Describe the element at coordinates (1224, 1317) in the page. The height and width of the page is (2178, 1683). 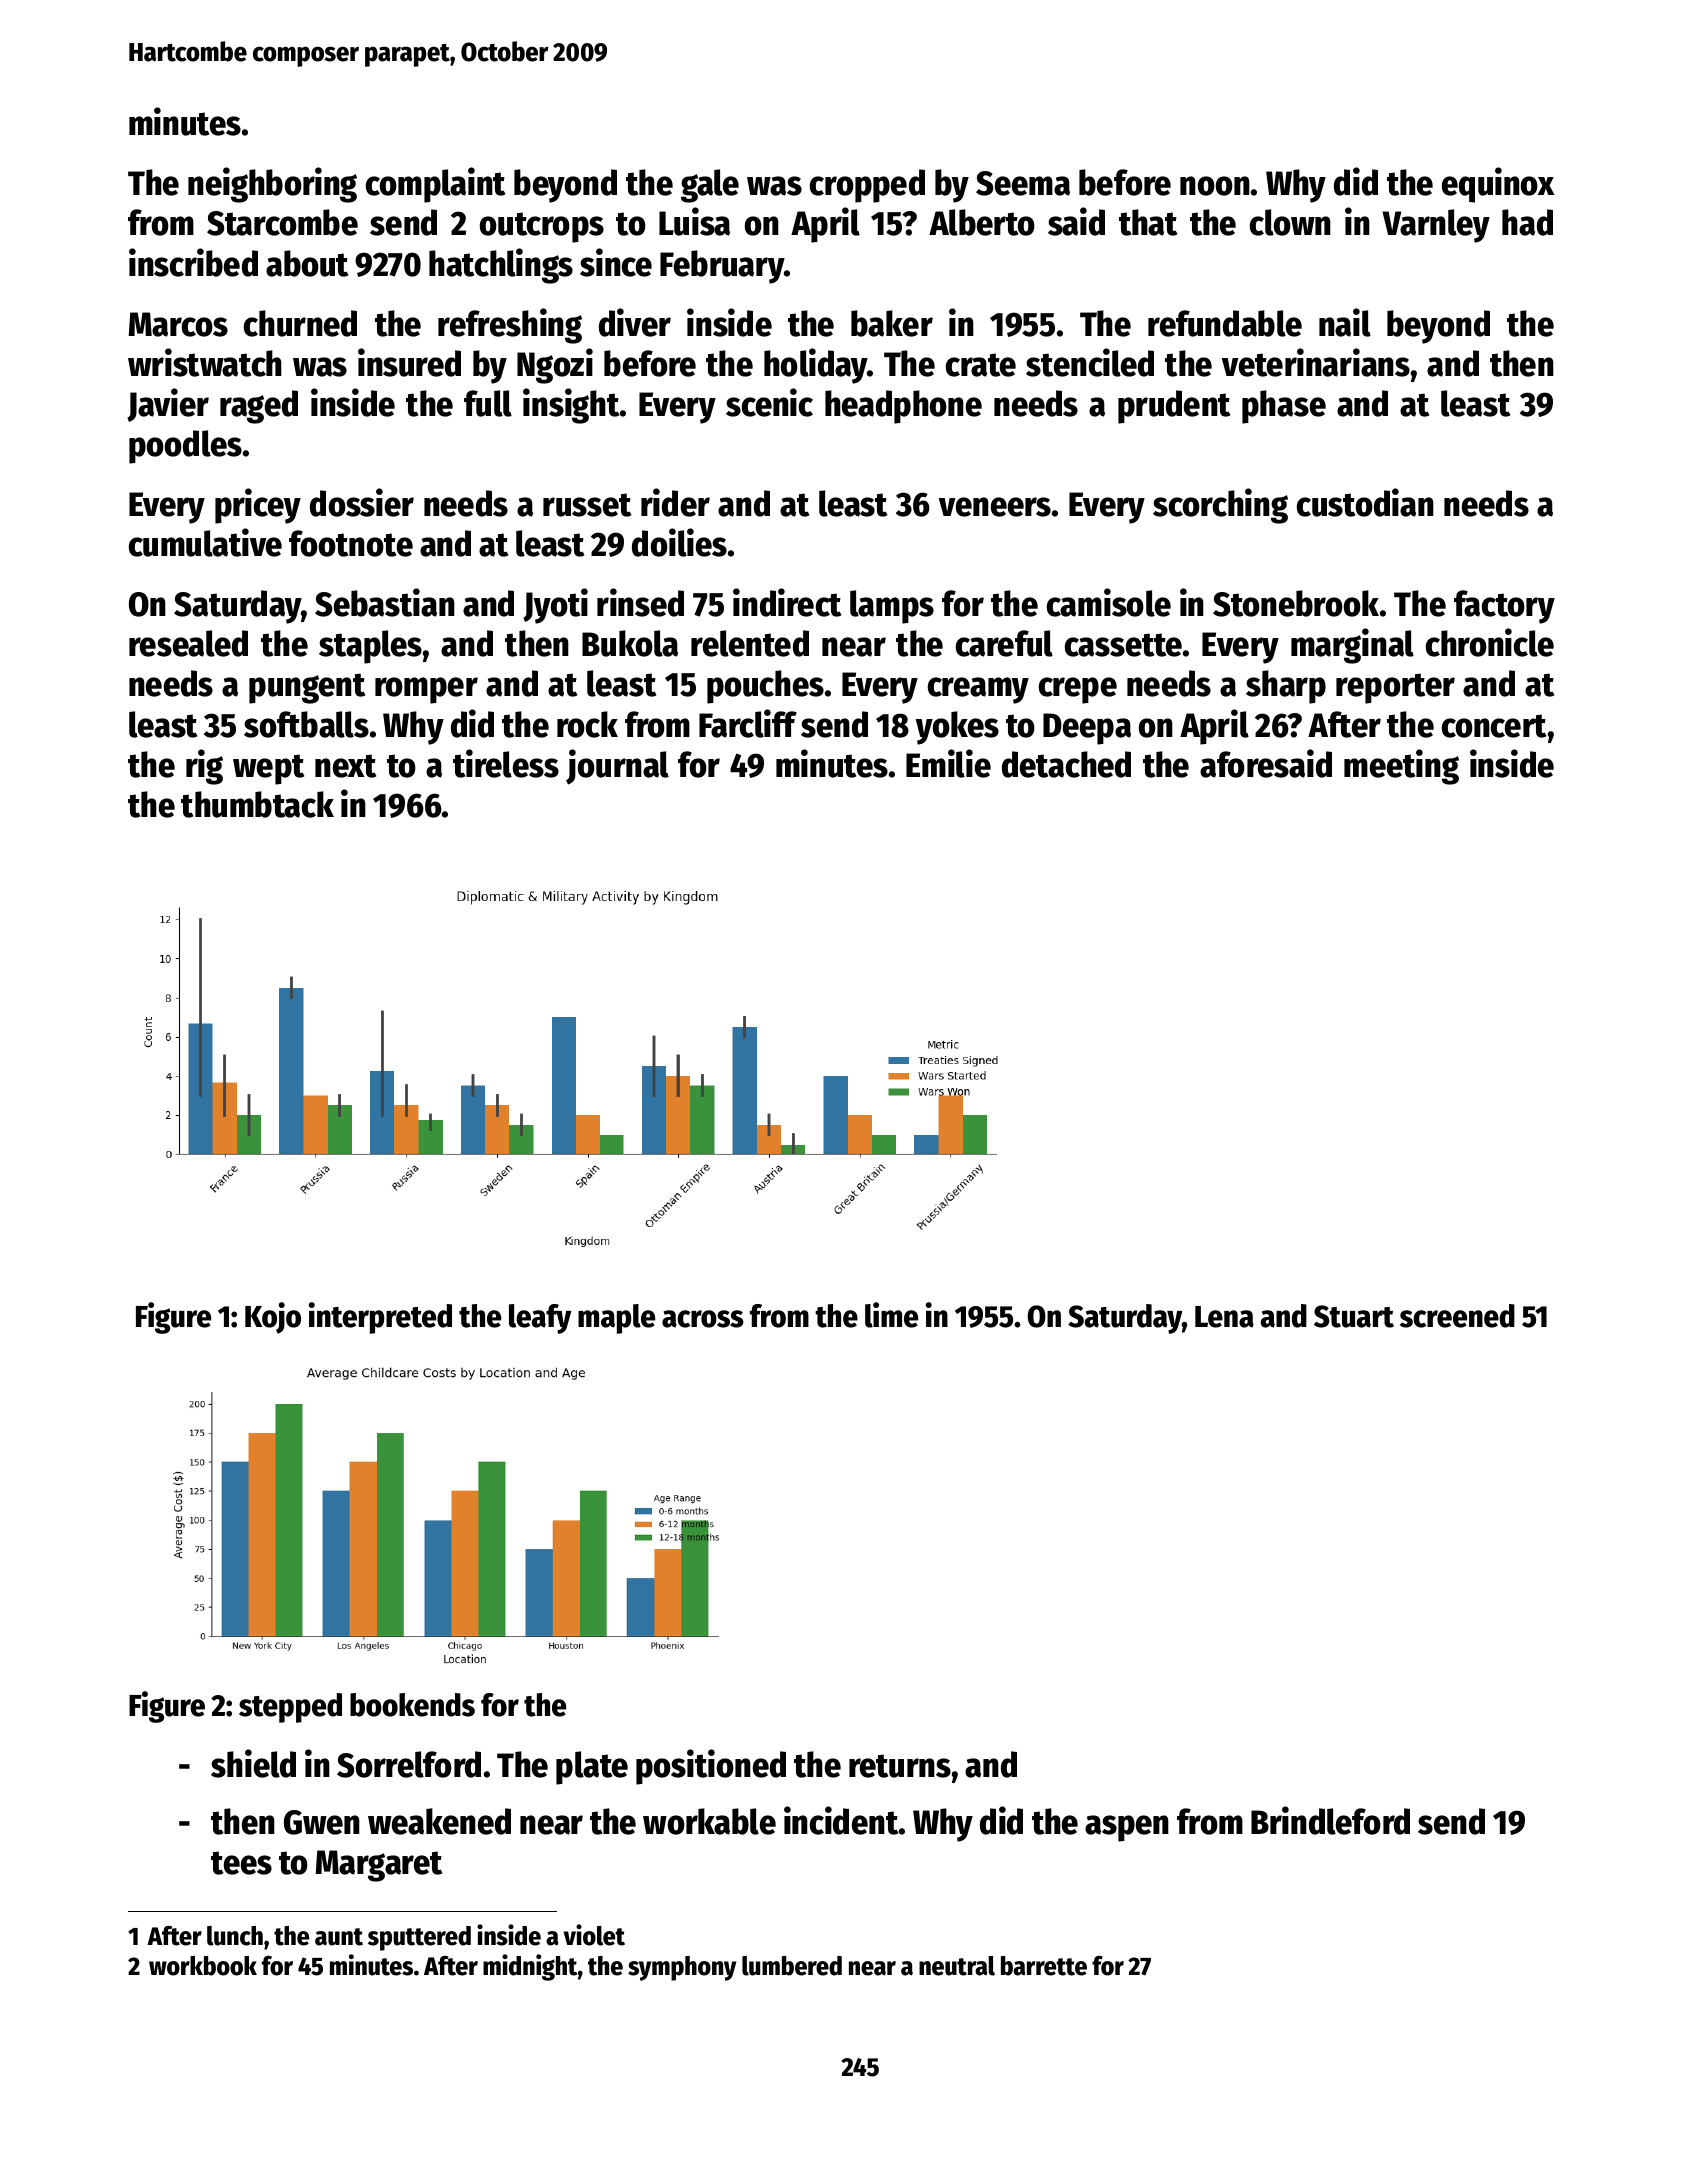
I see `Lena` at that location.
